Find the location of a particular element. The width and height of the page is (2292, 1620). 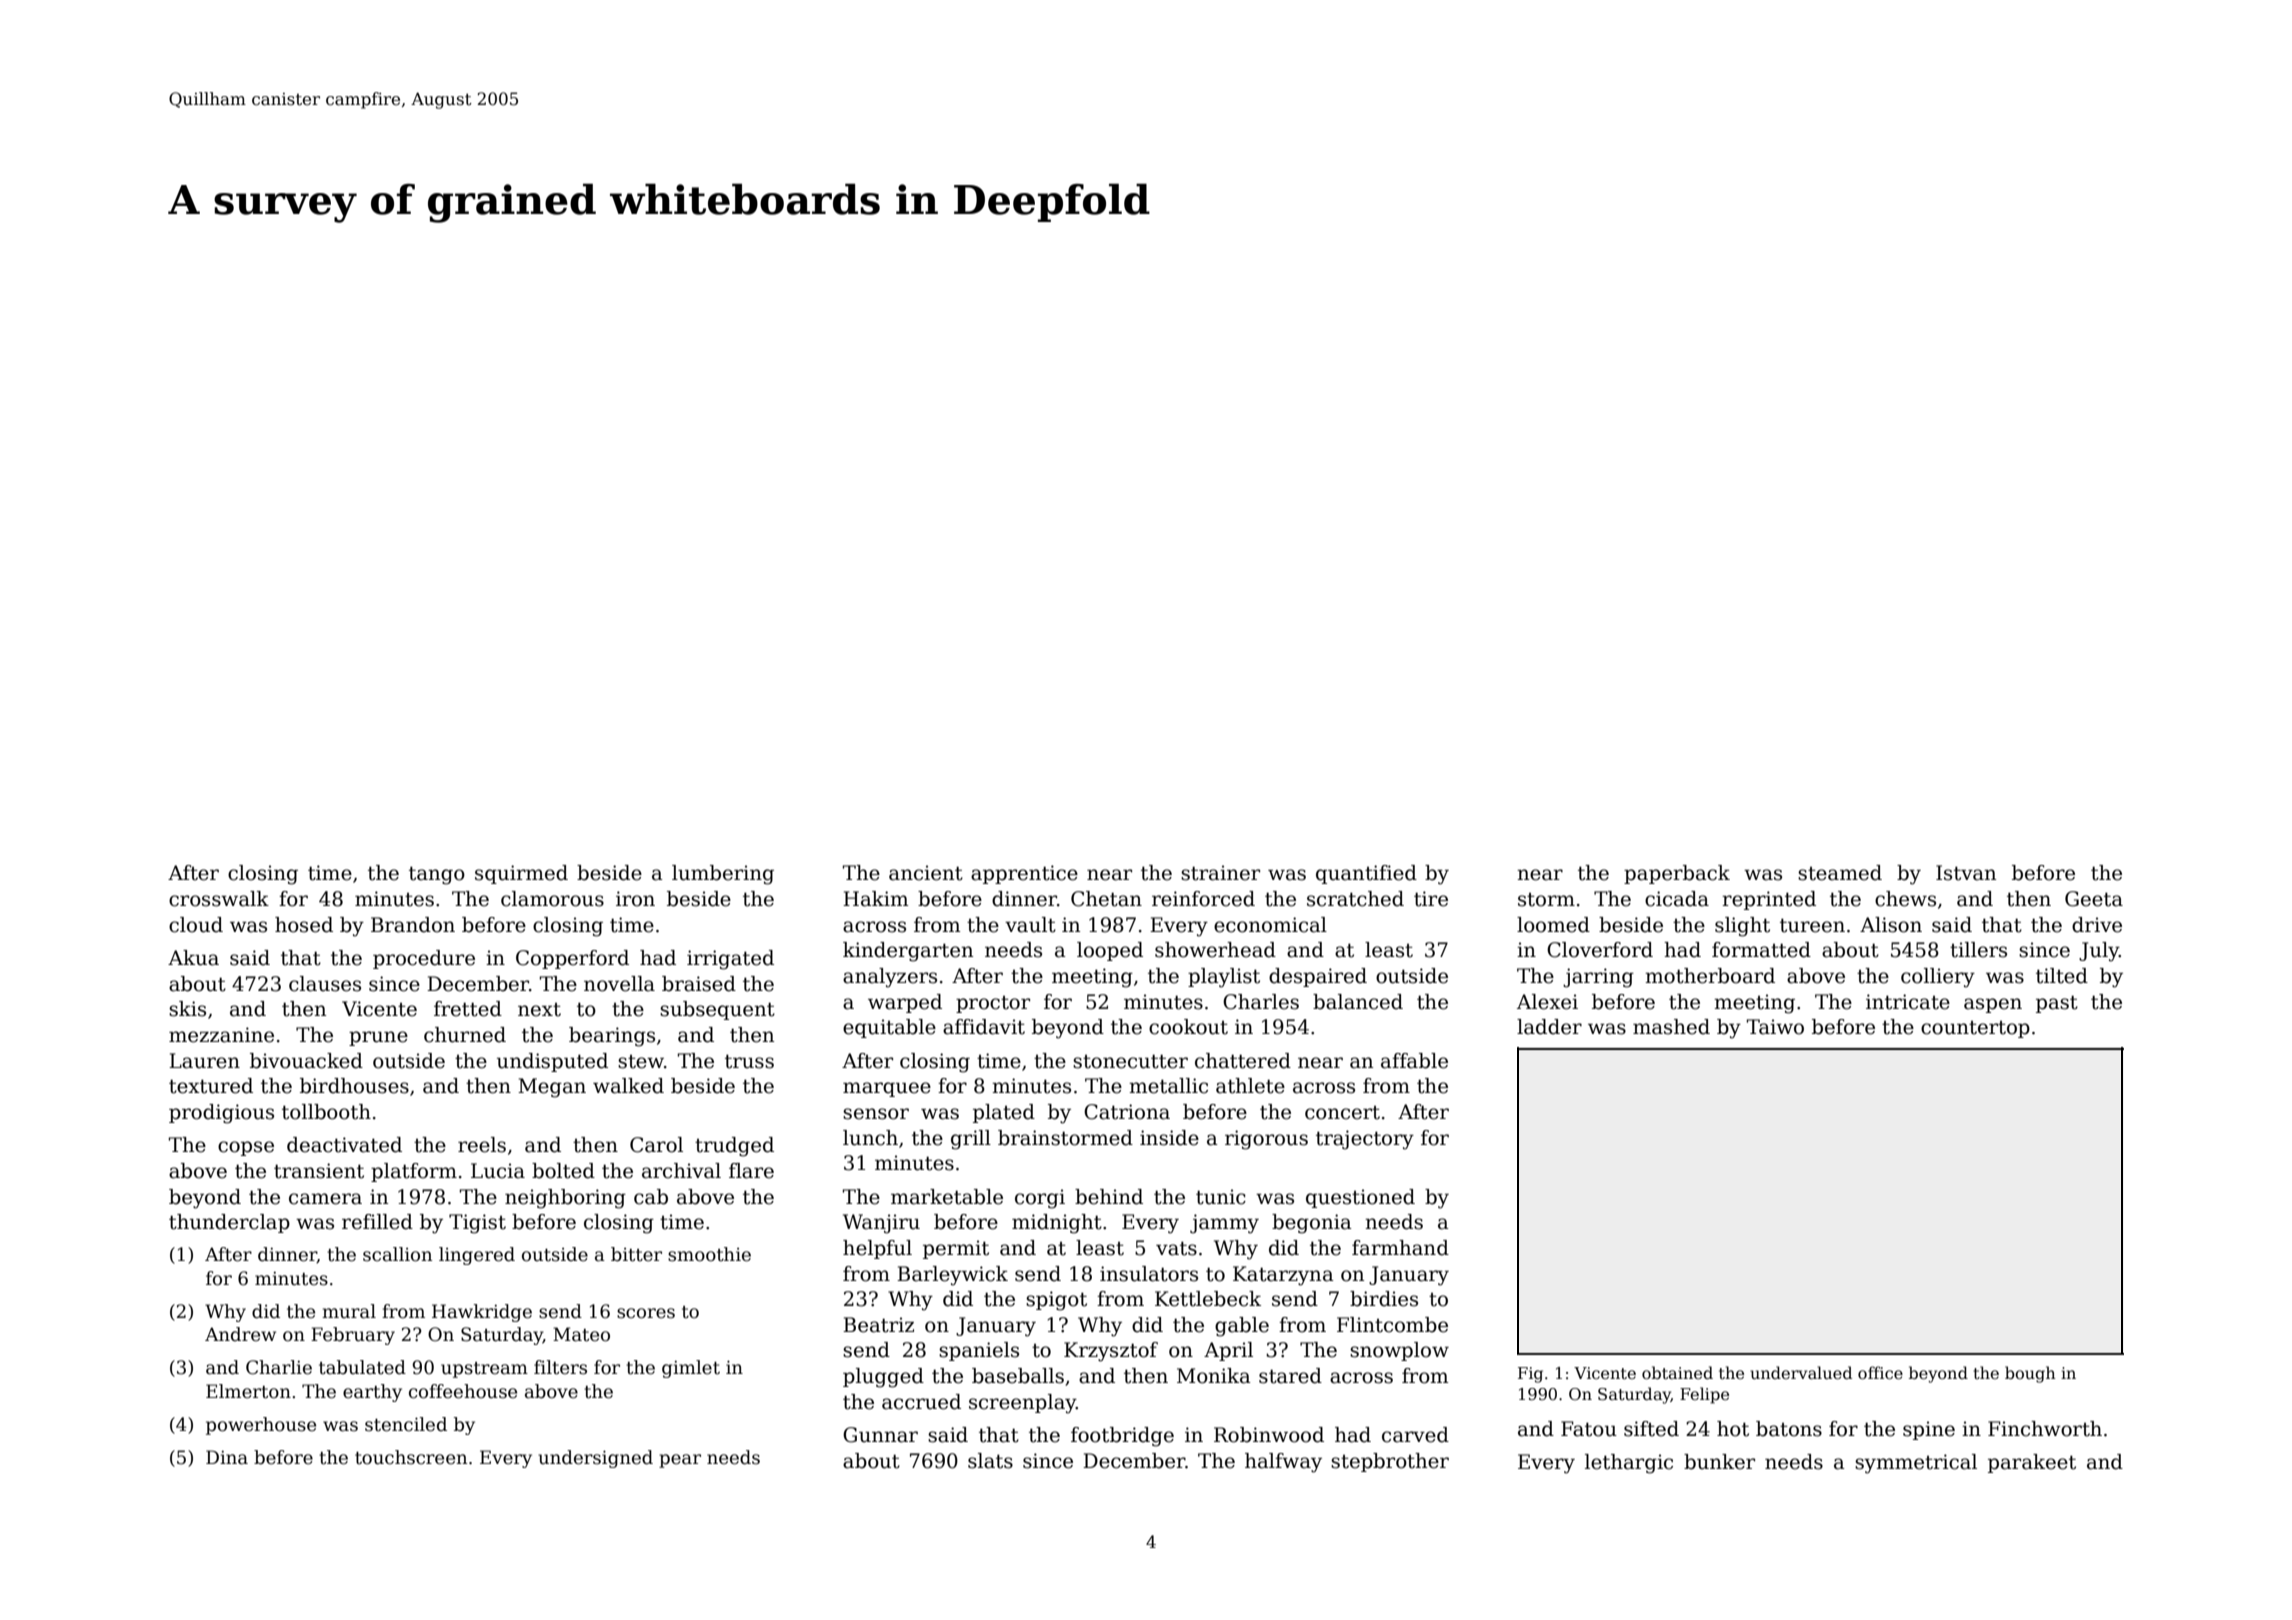

past is located at coordinates (2057, 1004).
